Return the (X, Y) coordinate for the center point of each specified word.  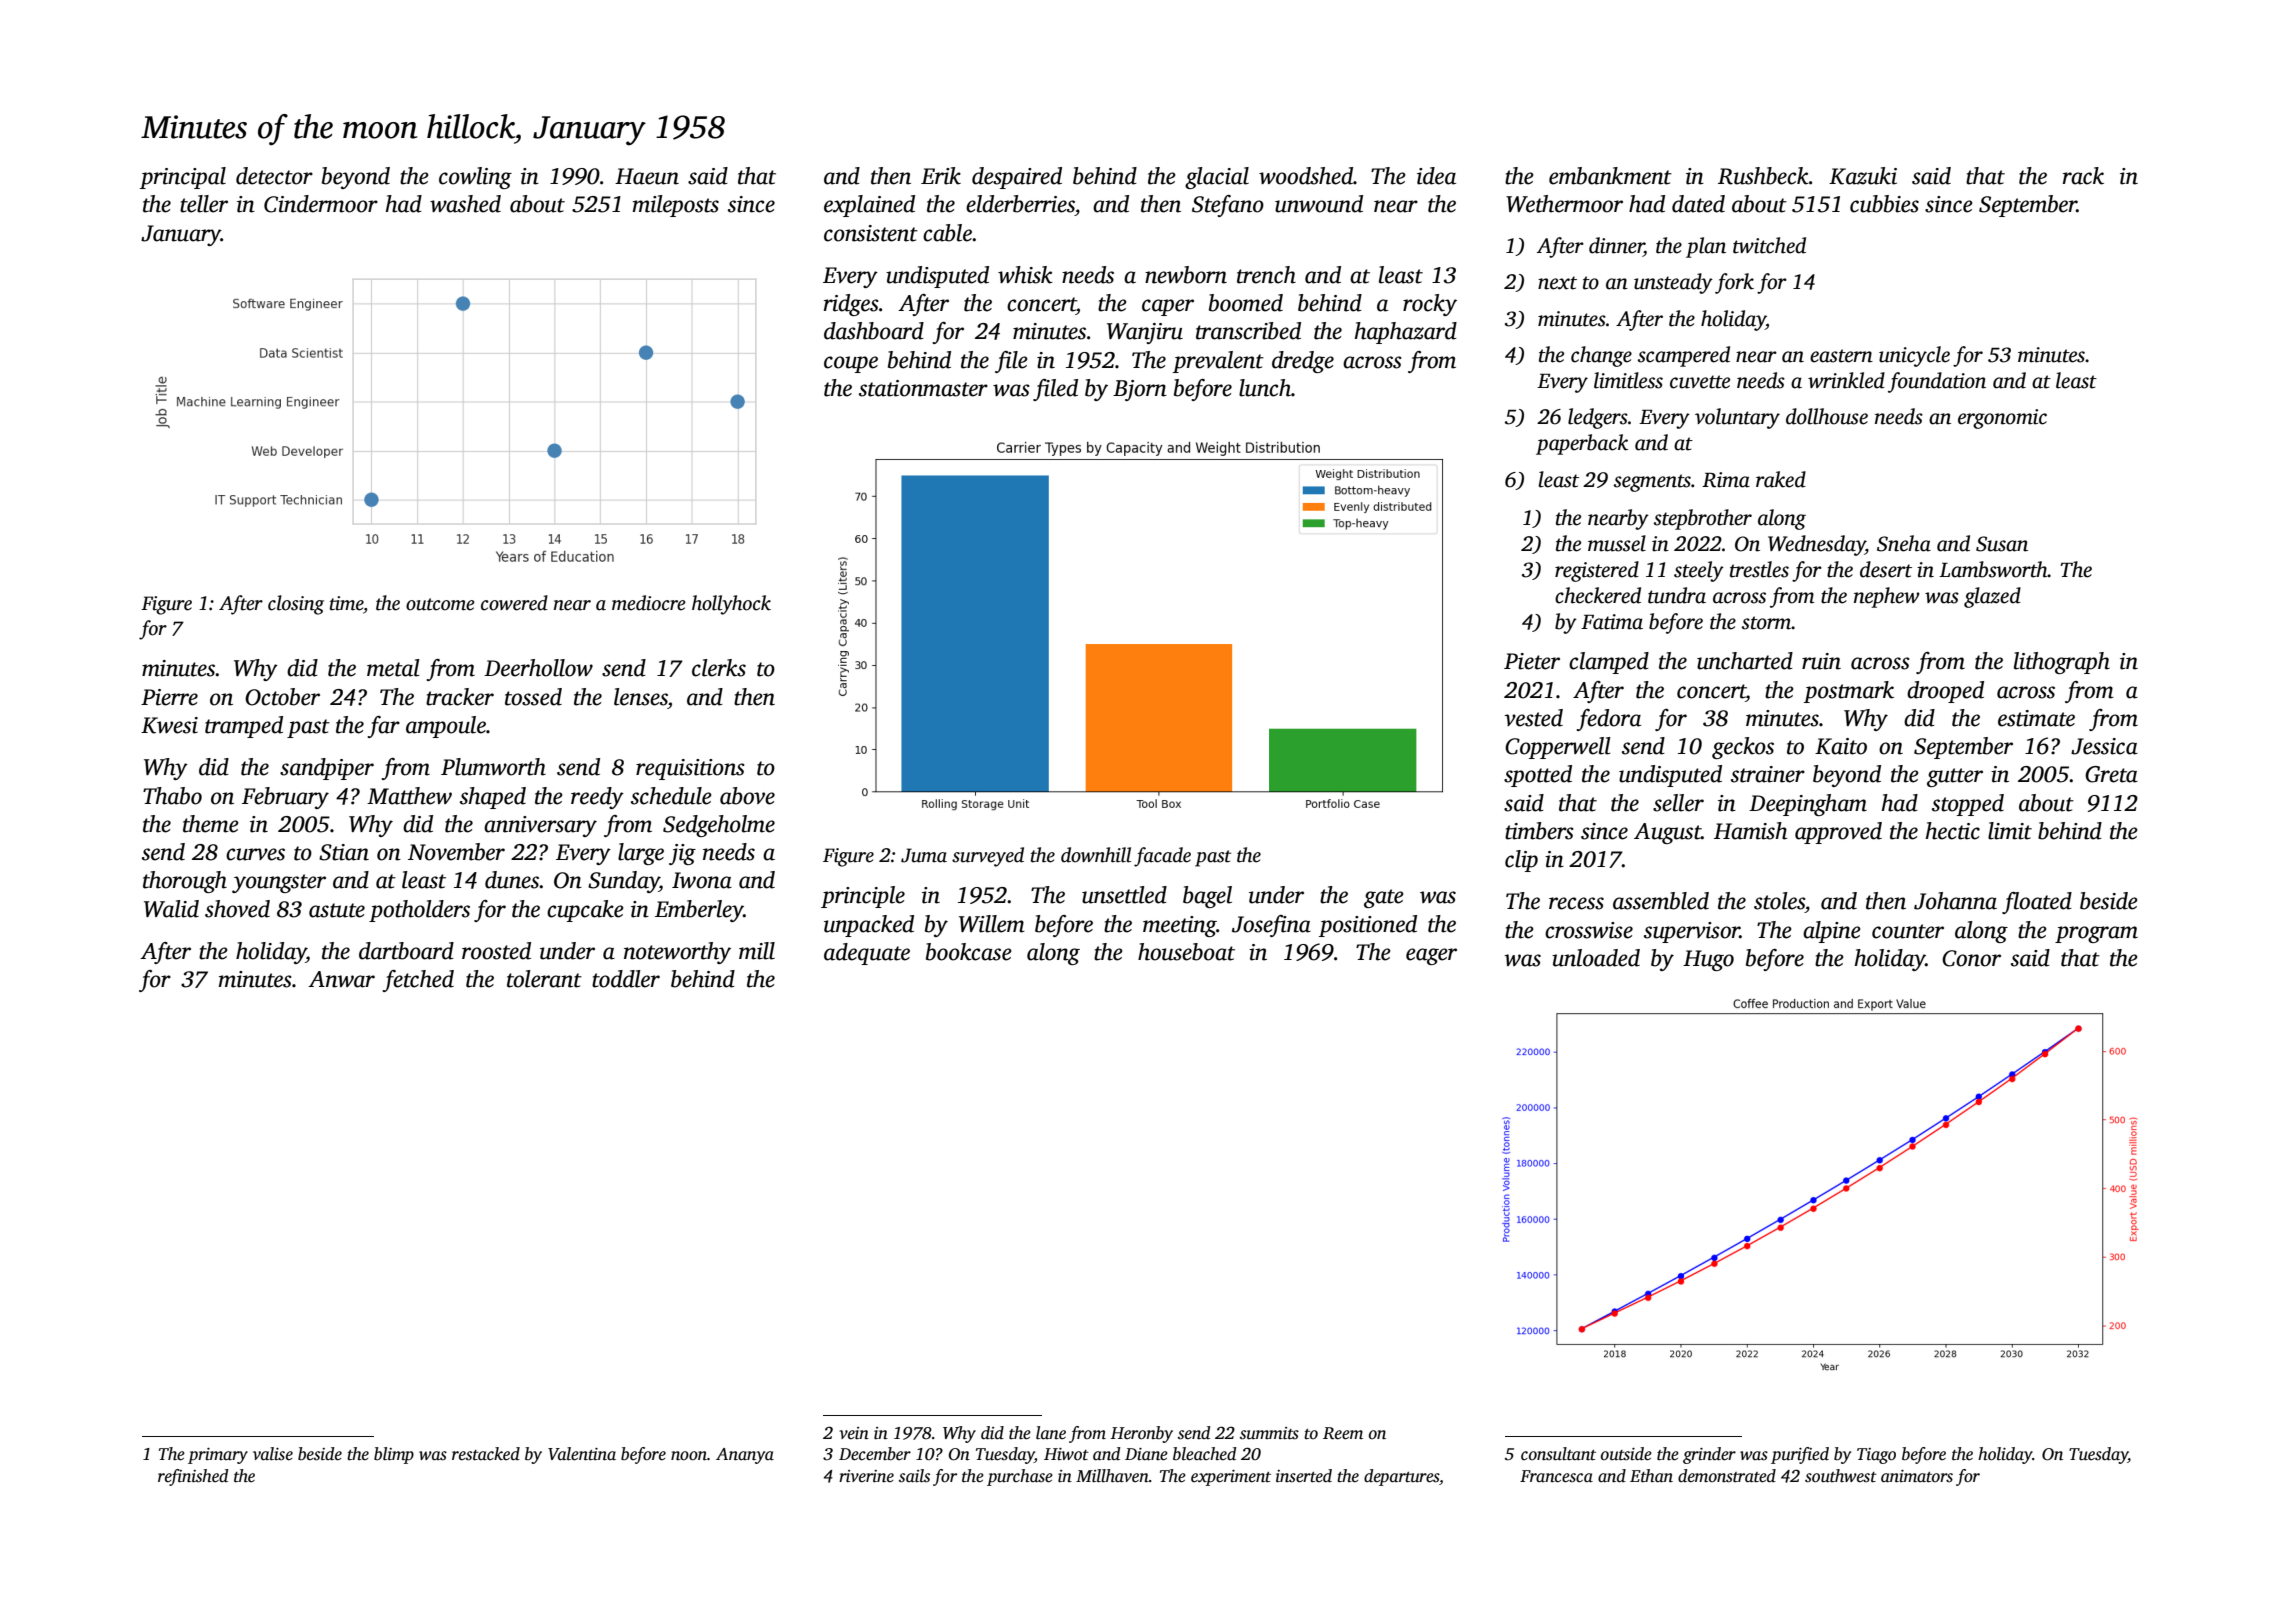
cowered (514, 603)
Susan (2002, 544)
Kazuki (1863, 176)
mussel (1617, 543)
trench (1266, 275)
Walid (171, 909)
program (2096, 934)
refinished (193, 1477)
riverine (866, 1476)
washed (465, 204)
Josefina (1271, 926)
